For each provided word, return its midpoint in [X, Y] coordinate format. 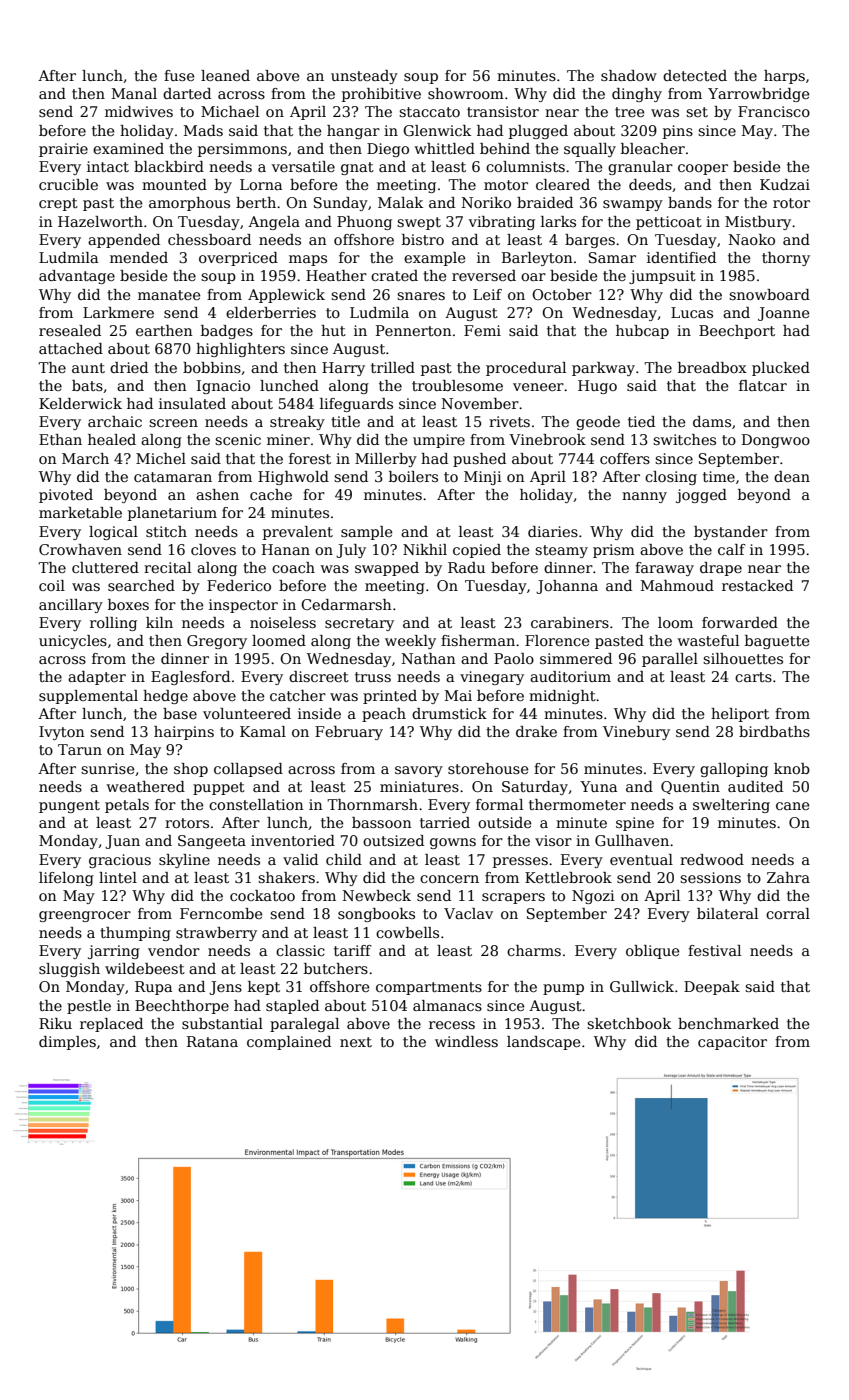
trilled [393, 367]
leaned [225, 75]
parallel [670, 660]
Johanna [567, 587]
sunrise [107, 768]
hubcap [642, 332]
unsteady [364, 77]
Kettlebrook [568, 877]
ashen [217, 494]
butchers [336, 968]
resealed [70, 330]
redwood [712, 859]
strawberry [216, 934]
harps [784, 77]
